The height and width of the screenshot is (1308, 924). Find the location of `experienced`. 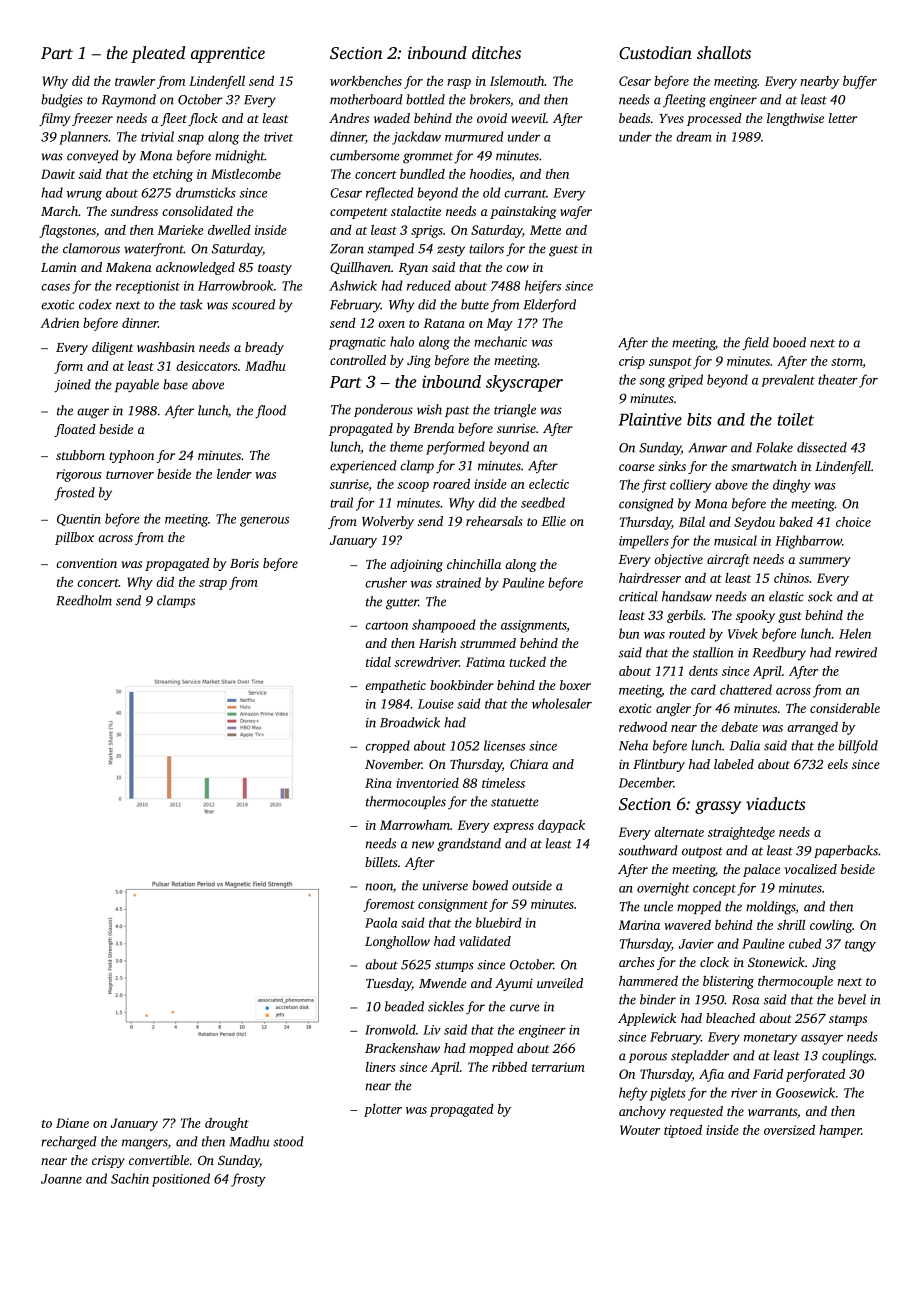

experienced is located at coordinates (363, 466).
